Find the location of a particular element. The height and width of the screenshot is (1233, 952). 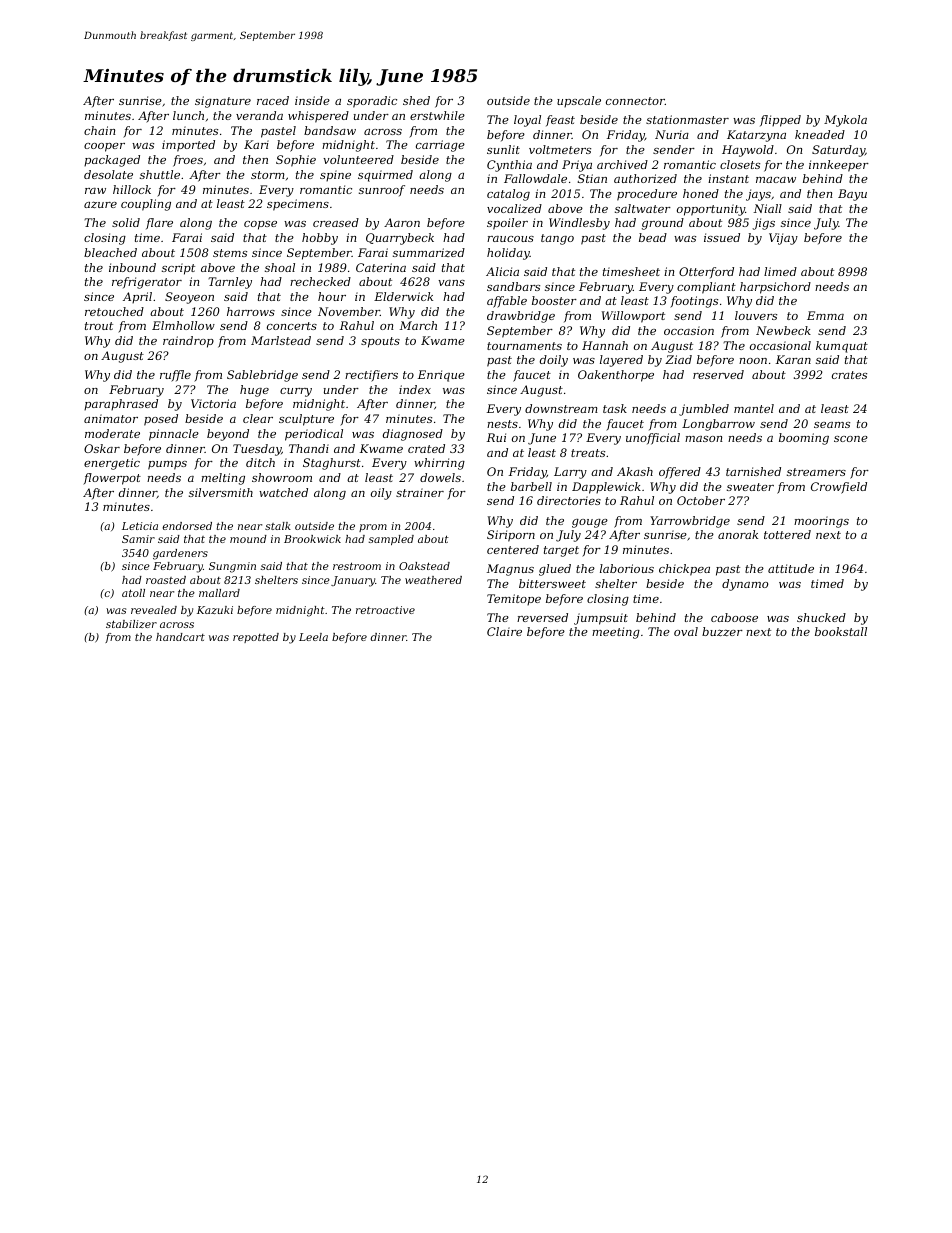

limed is located at coordinates (780, 271).
